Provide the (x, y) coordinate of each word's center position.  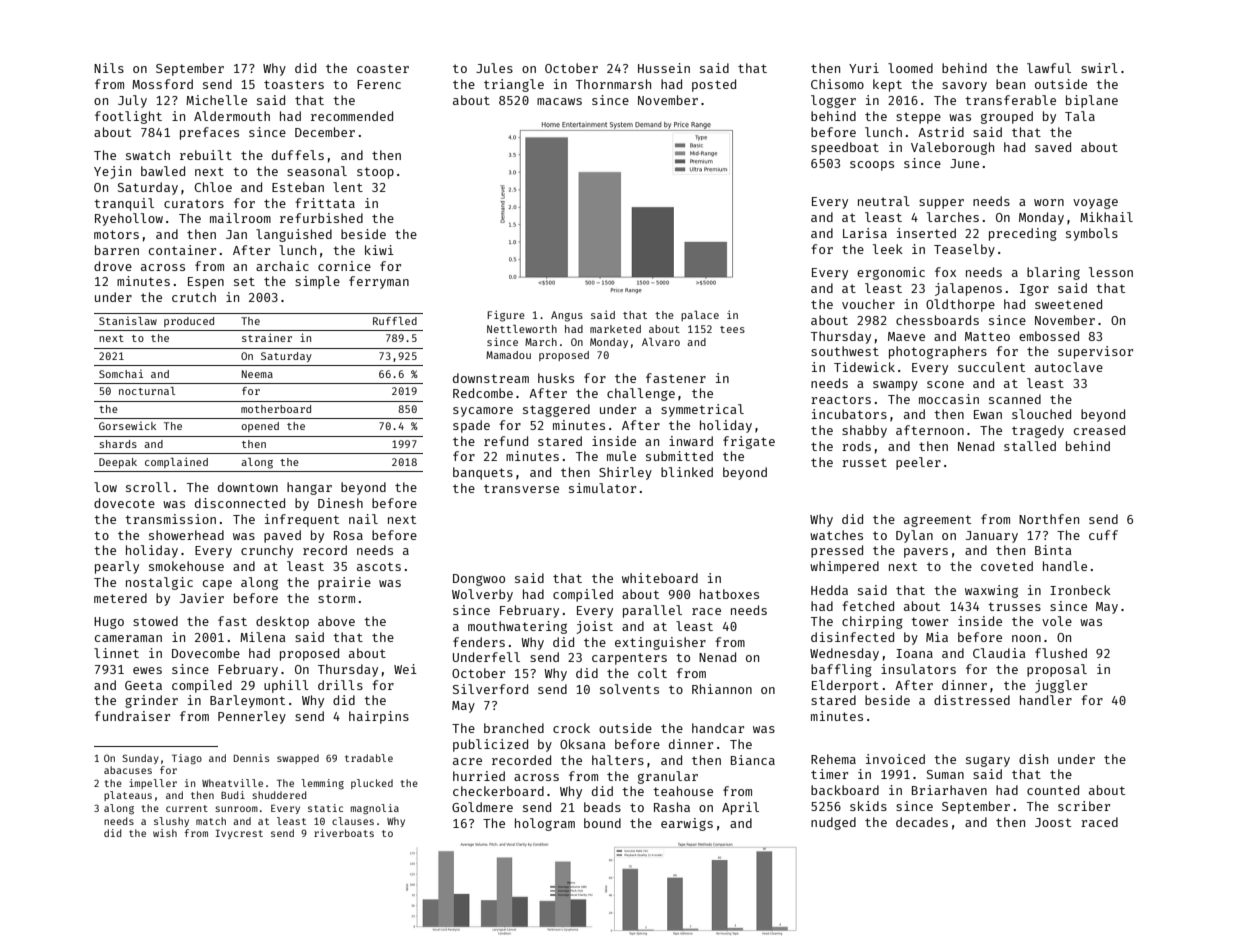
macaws (559, 101)
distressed (972, 700)
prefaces (209, 133)
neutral (884, 201)
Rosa (348, 535)
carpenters (629, 659)
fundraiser (132, 716)
